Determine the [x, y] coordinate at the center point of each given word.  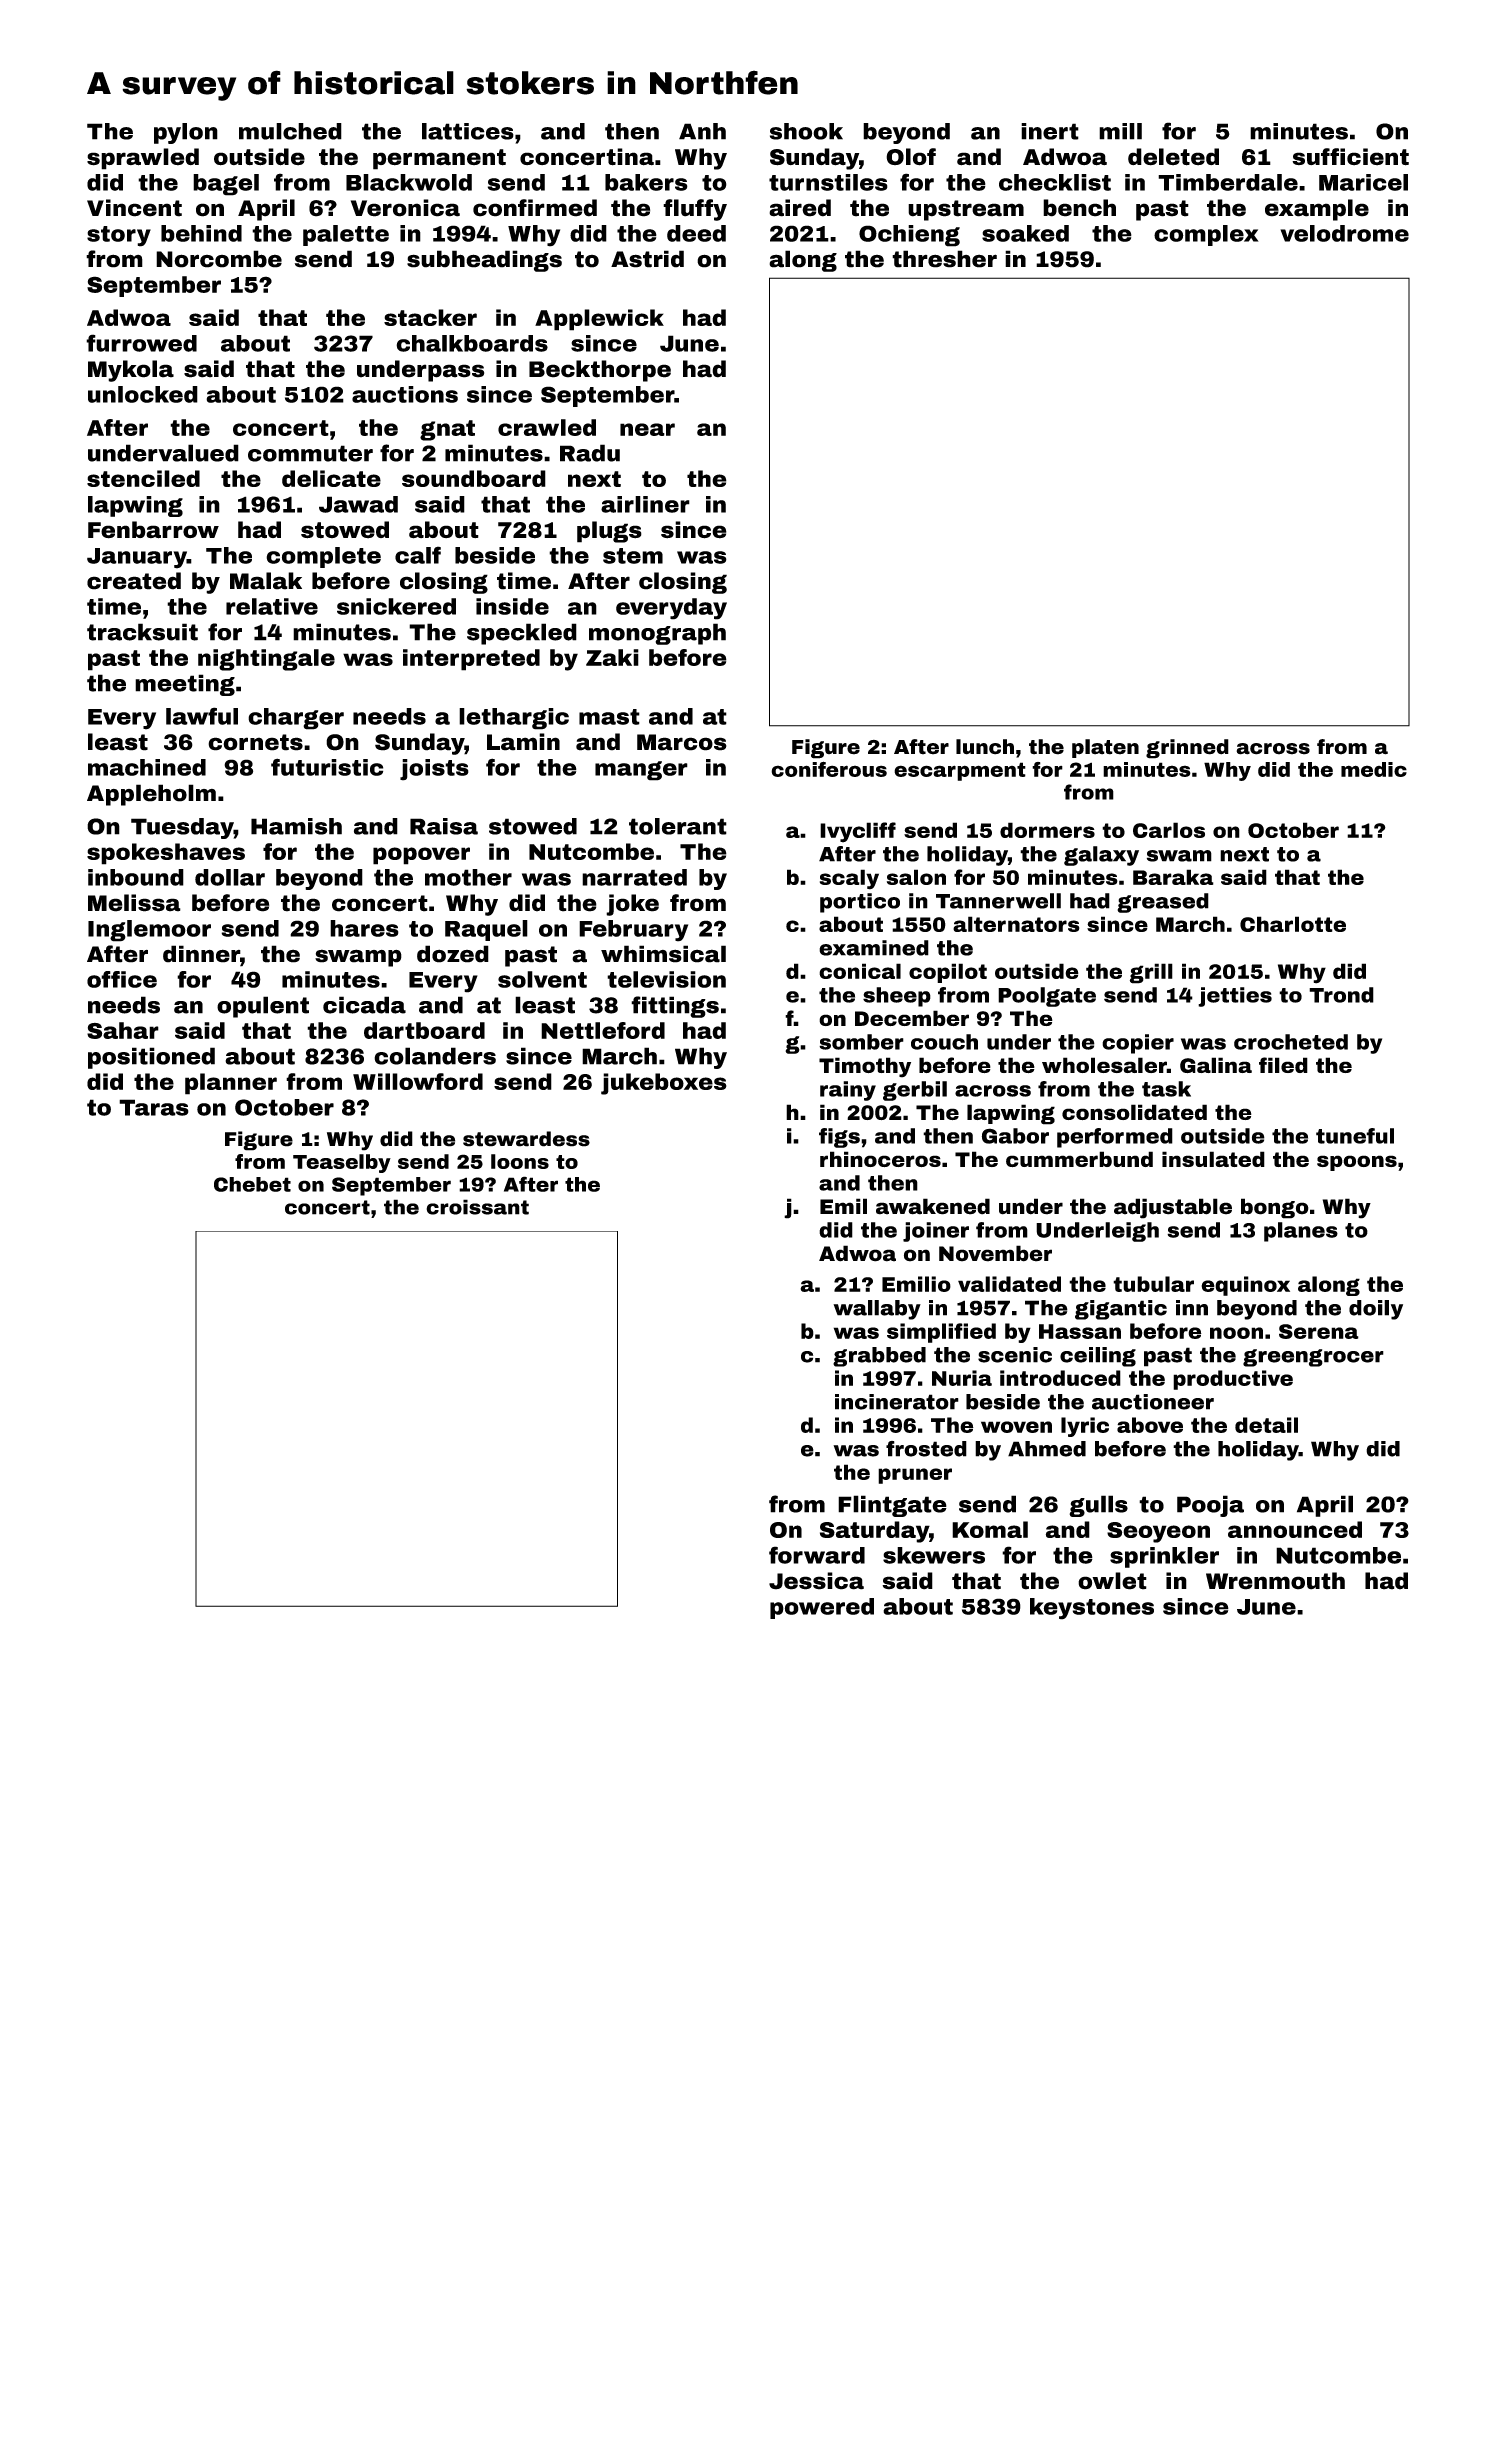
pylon [186, 133]
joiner [936, 1232]
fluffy [695, 210]
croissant [477, 1207]
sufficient [1350, 157]
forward [817, 1555]
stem [633, 556]
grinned [1187, 749]
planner [231, 1084]
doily [1376, 1310]
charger [296, 719]
